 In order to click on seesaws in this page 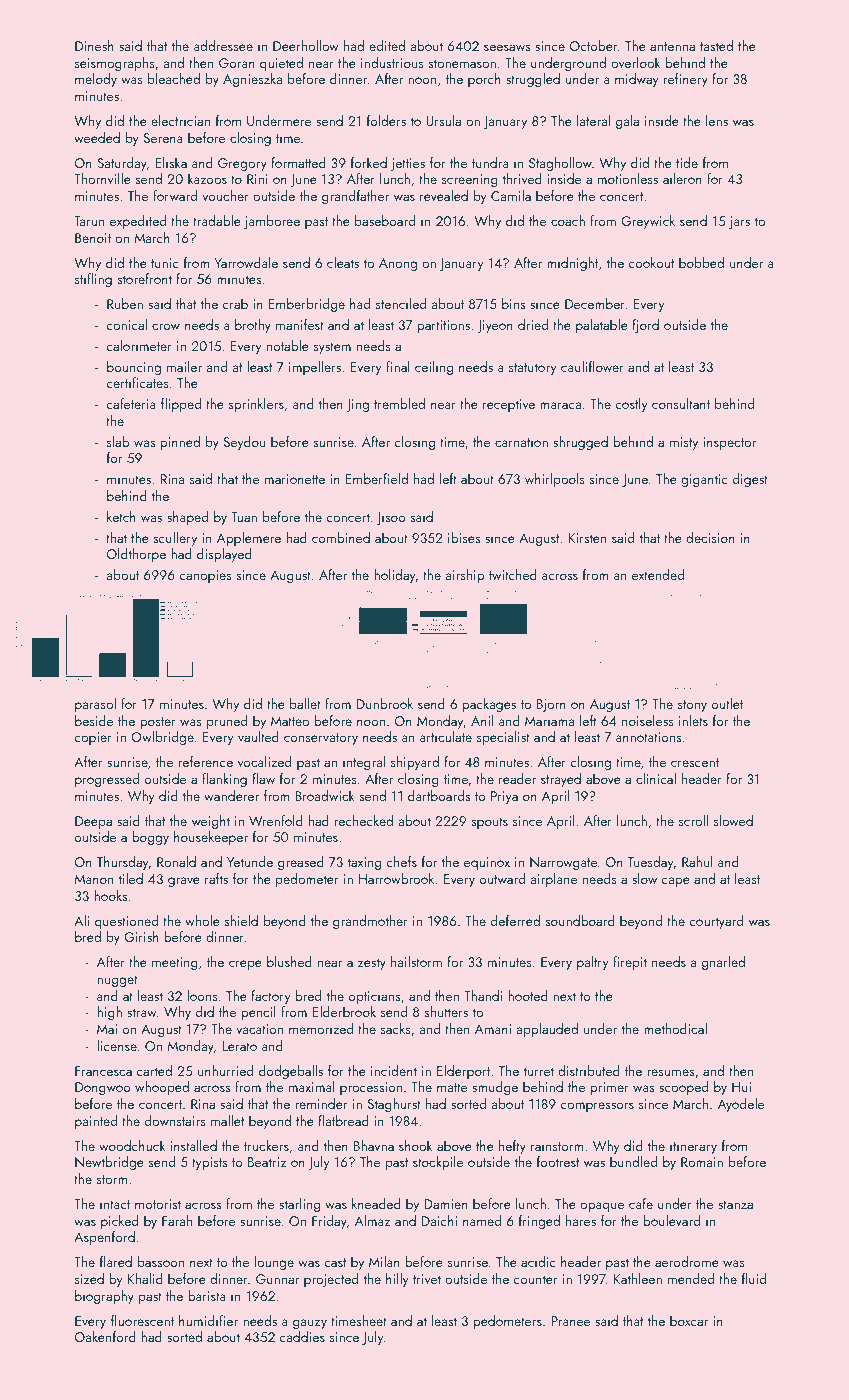, I will do `click(507, 47)`.
